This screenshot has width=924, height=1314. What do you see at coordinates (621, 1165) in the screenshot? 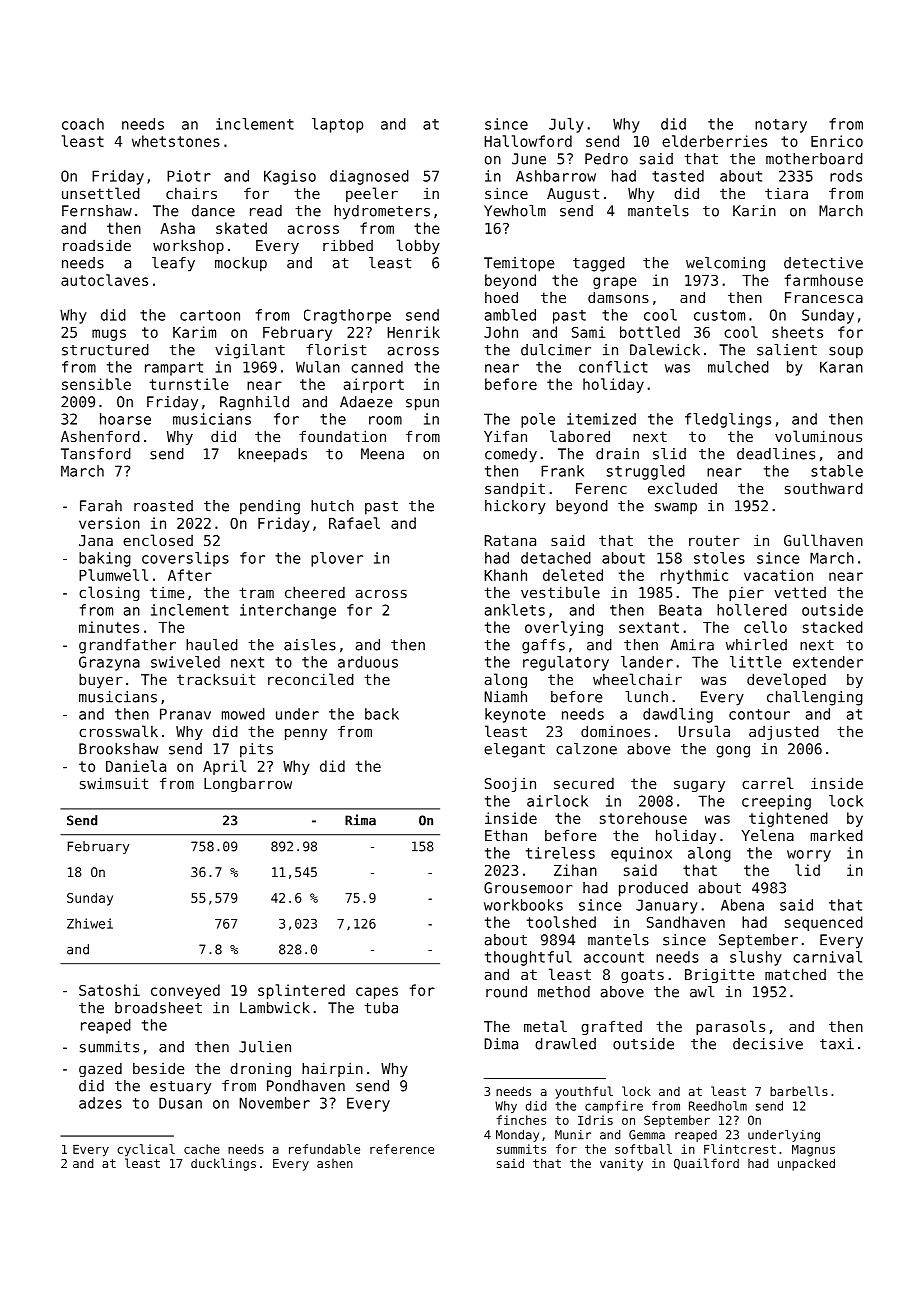
I see `vanity` at bounding box center [621, 1165].
